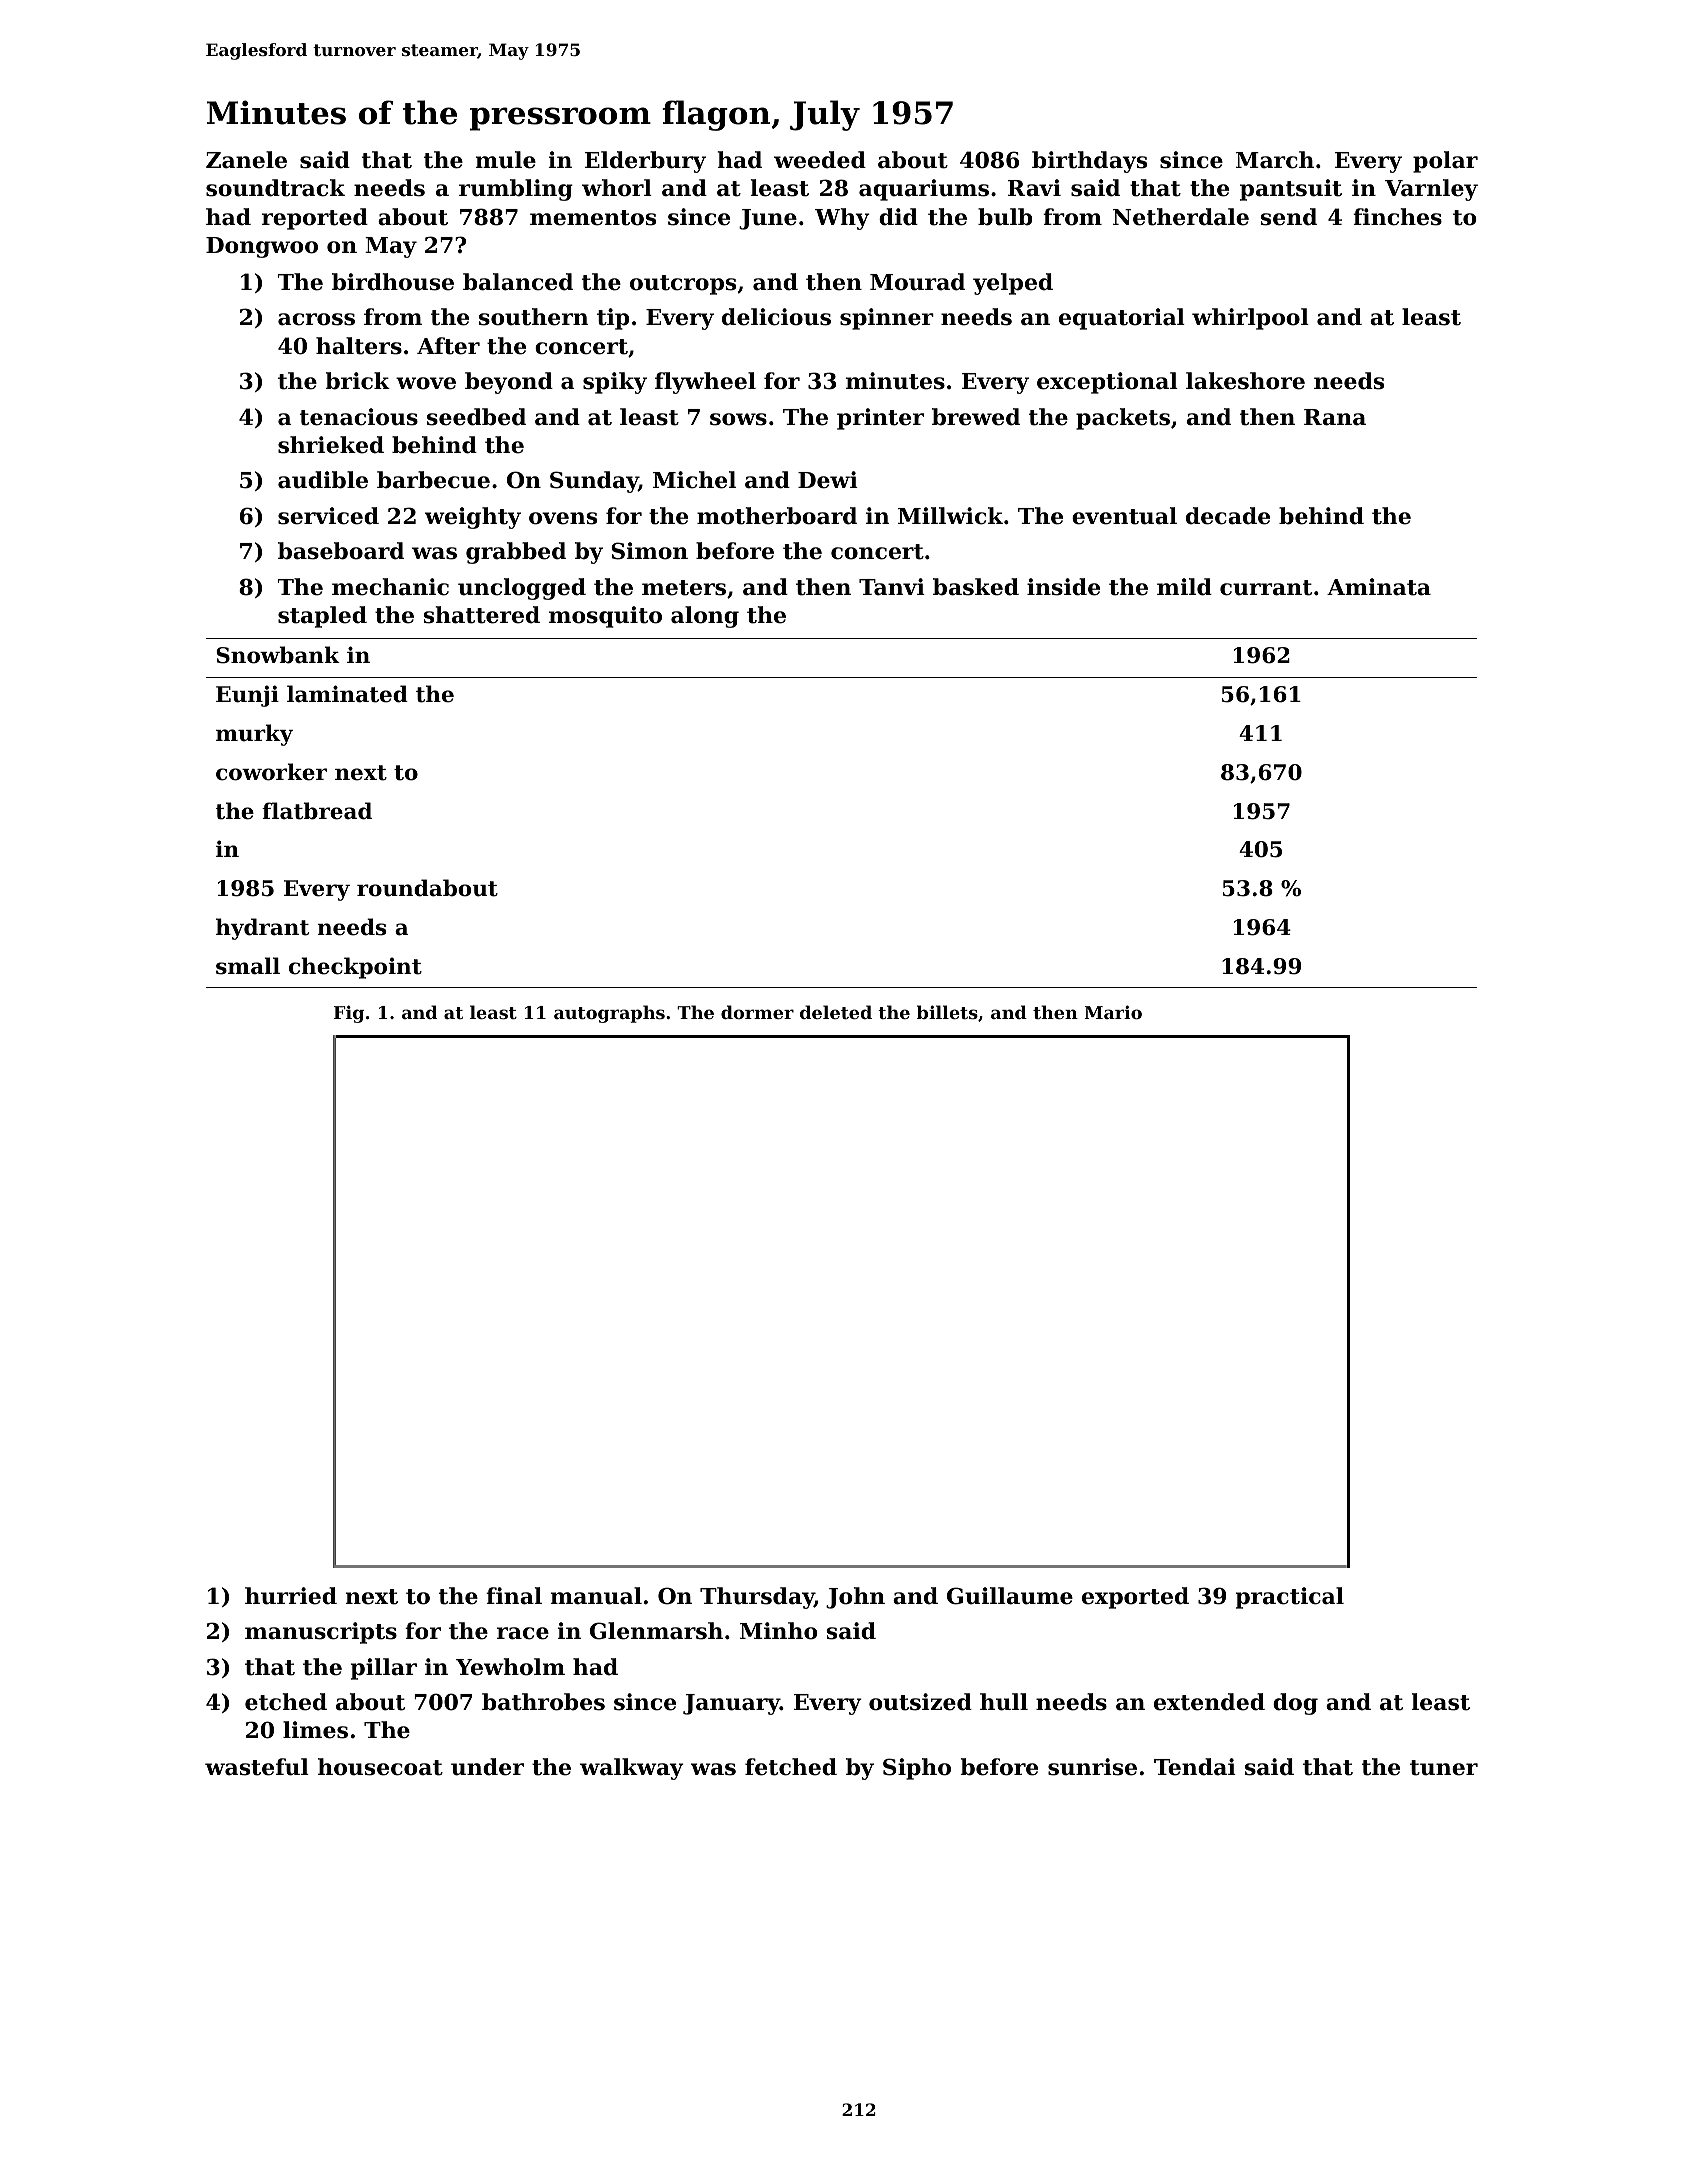 This page has height=2178, width=1683. What do you see at coordinates (596, 1596) in the page?
I see `manual` at bounding box center [596, 1596].
